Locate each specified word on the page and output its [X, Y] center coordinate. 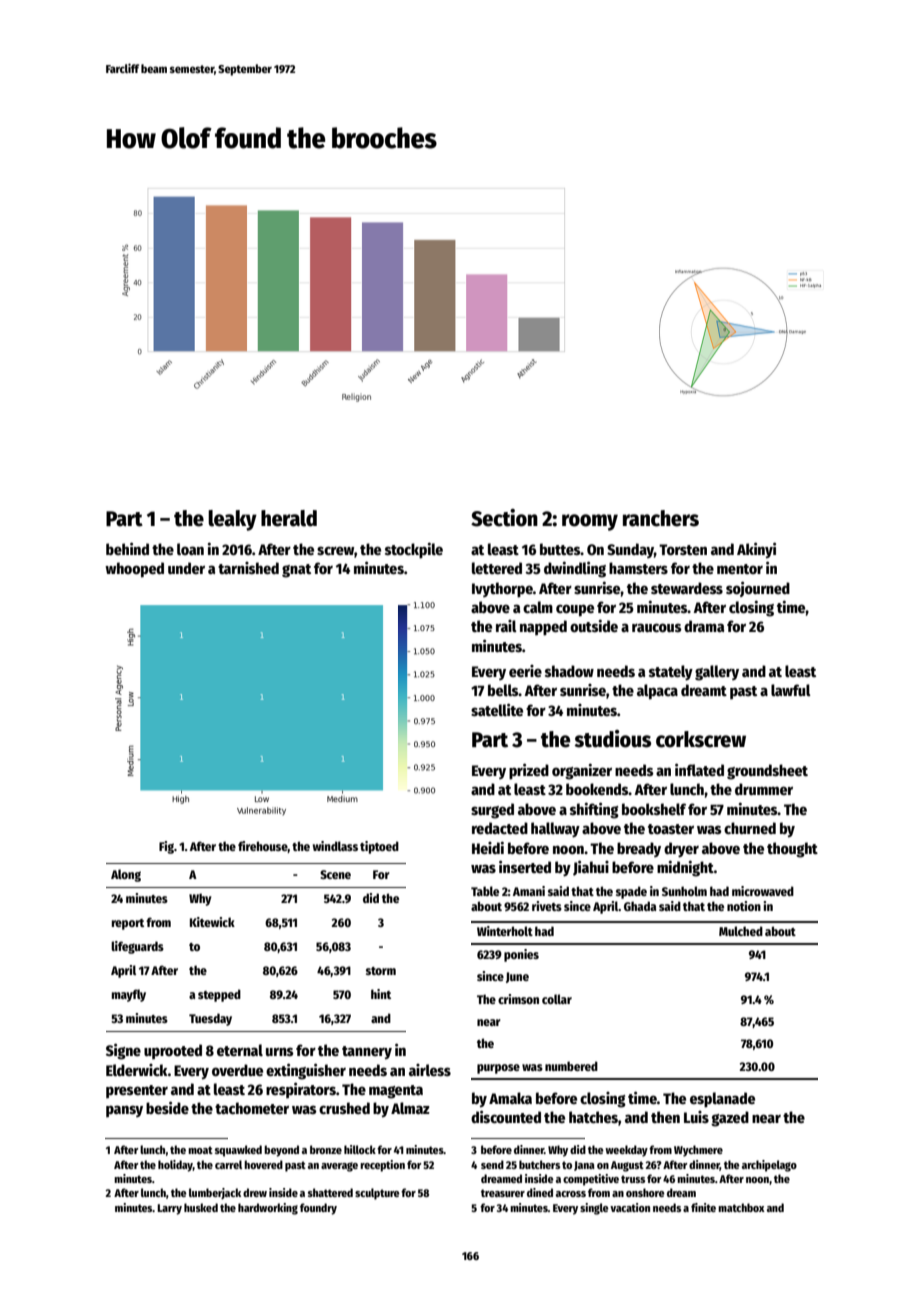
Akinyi [756, 550]
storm [381, 971]
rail [506, 626]
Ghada [640, 906]
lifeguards [137, 947]
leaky [232, 520]
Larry [169, 1209]
